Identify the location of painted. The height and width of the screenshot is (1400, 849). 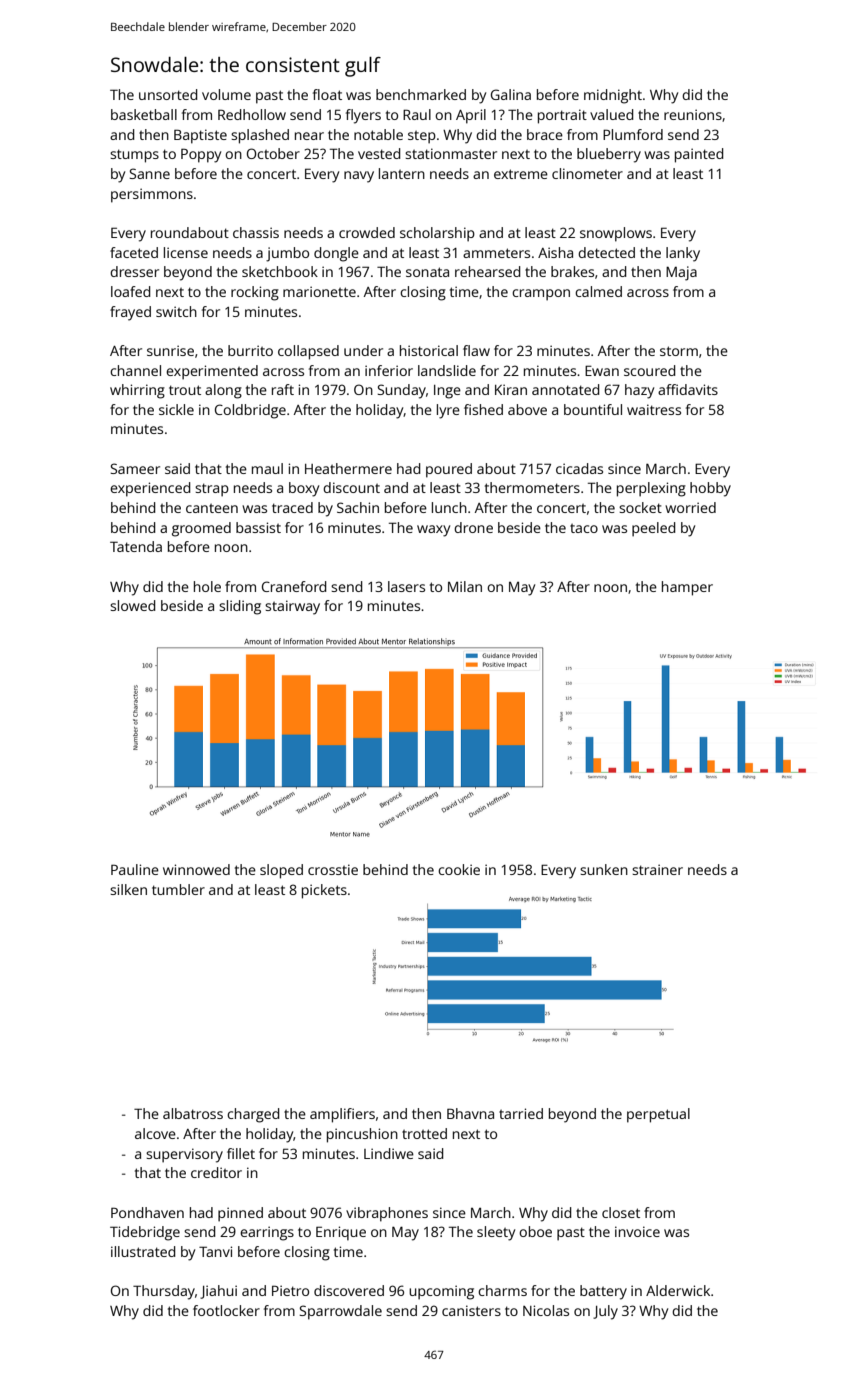
(699, 155).
